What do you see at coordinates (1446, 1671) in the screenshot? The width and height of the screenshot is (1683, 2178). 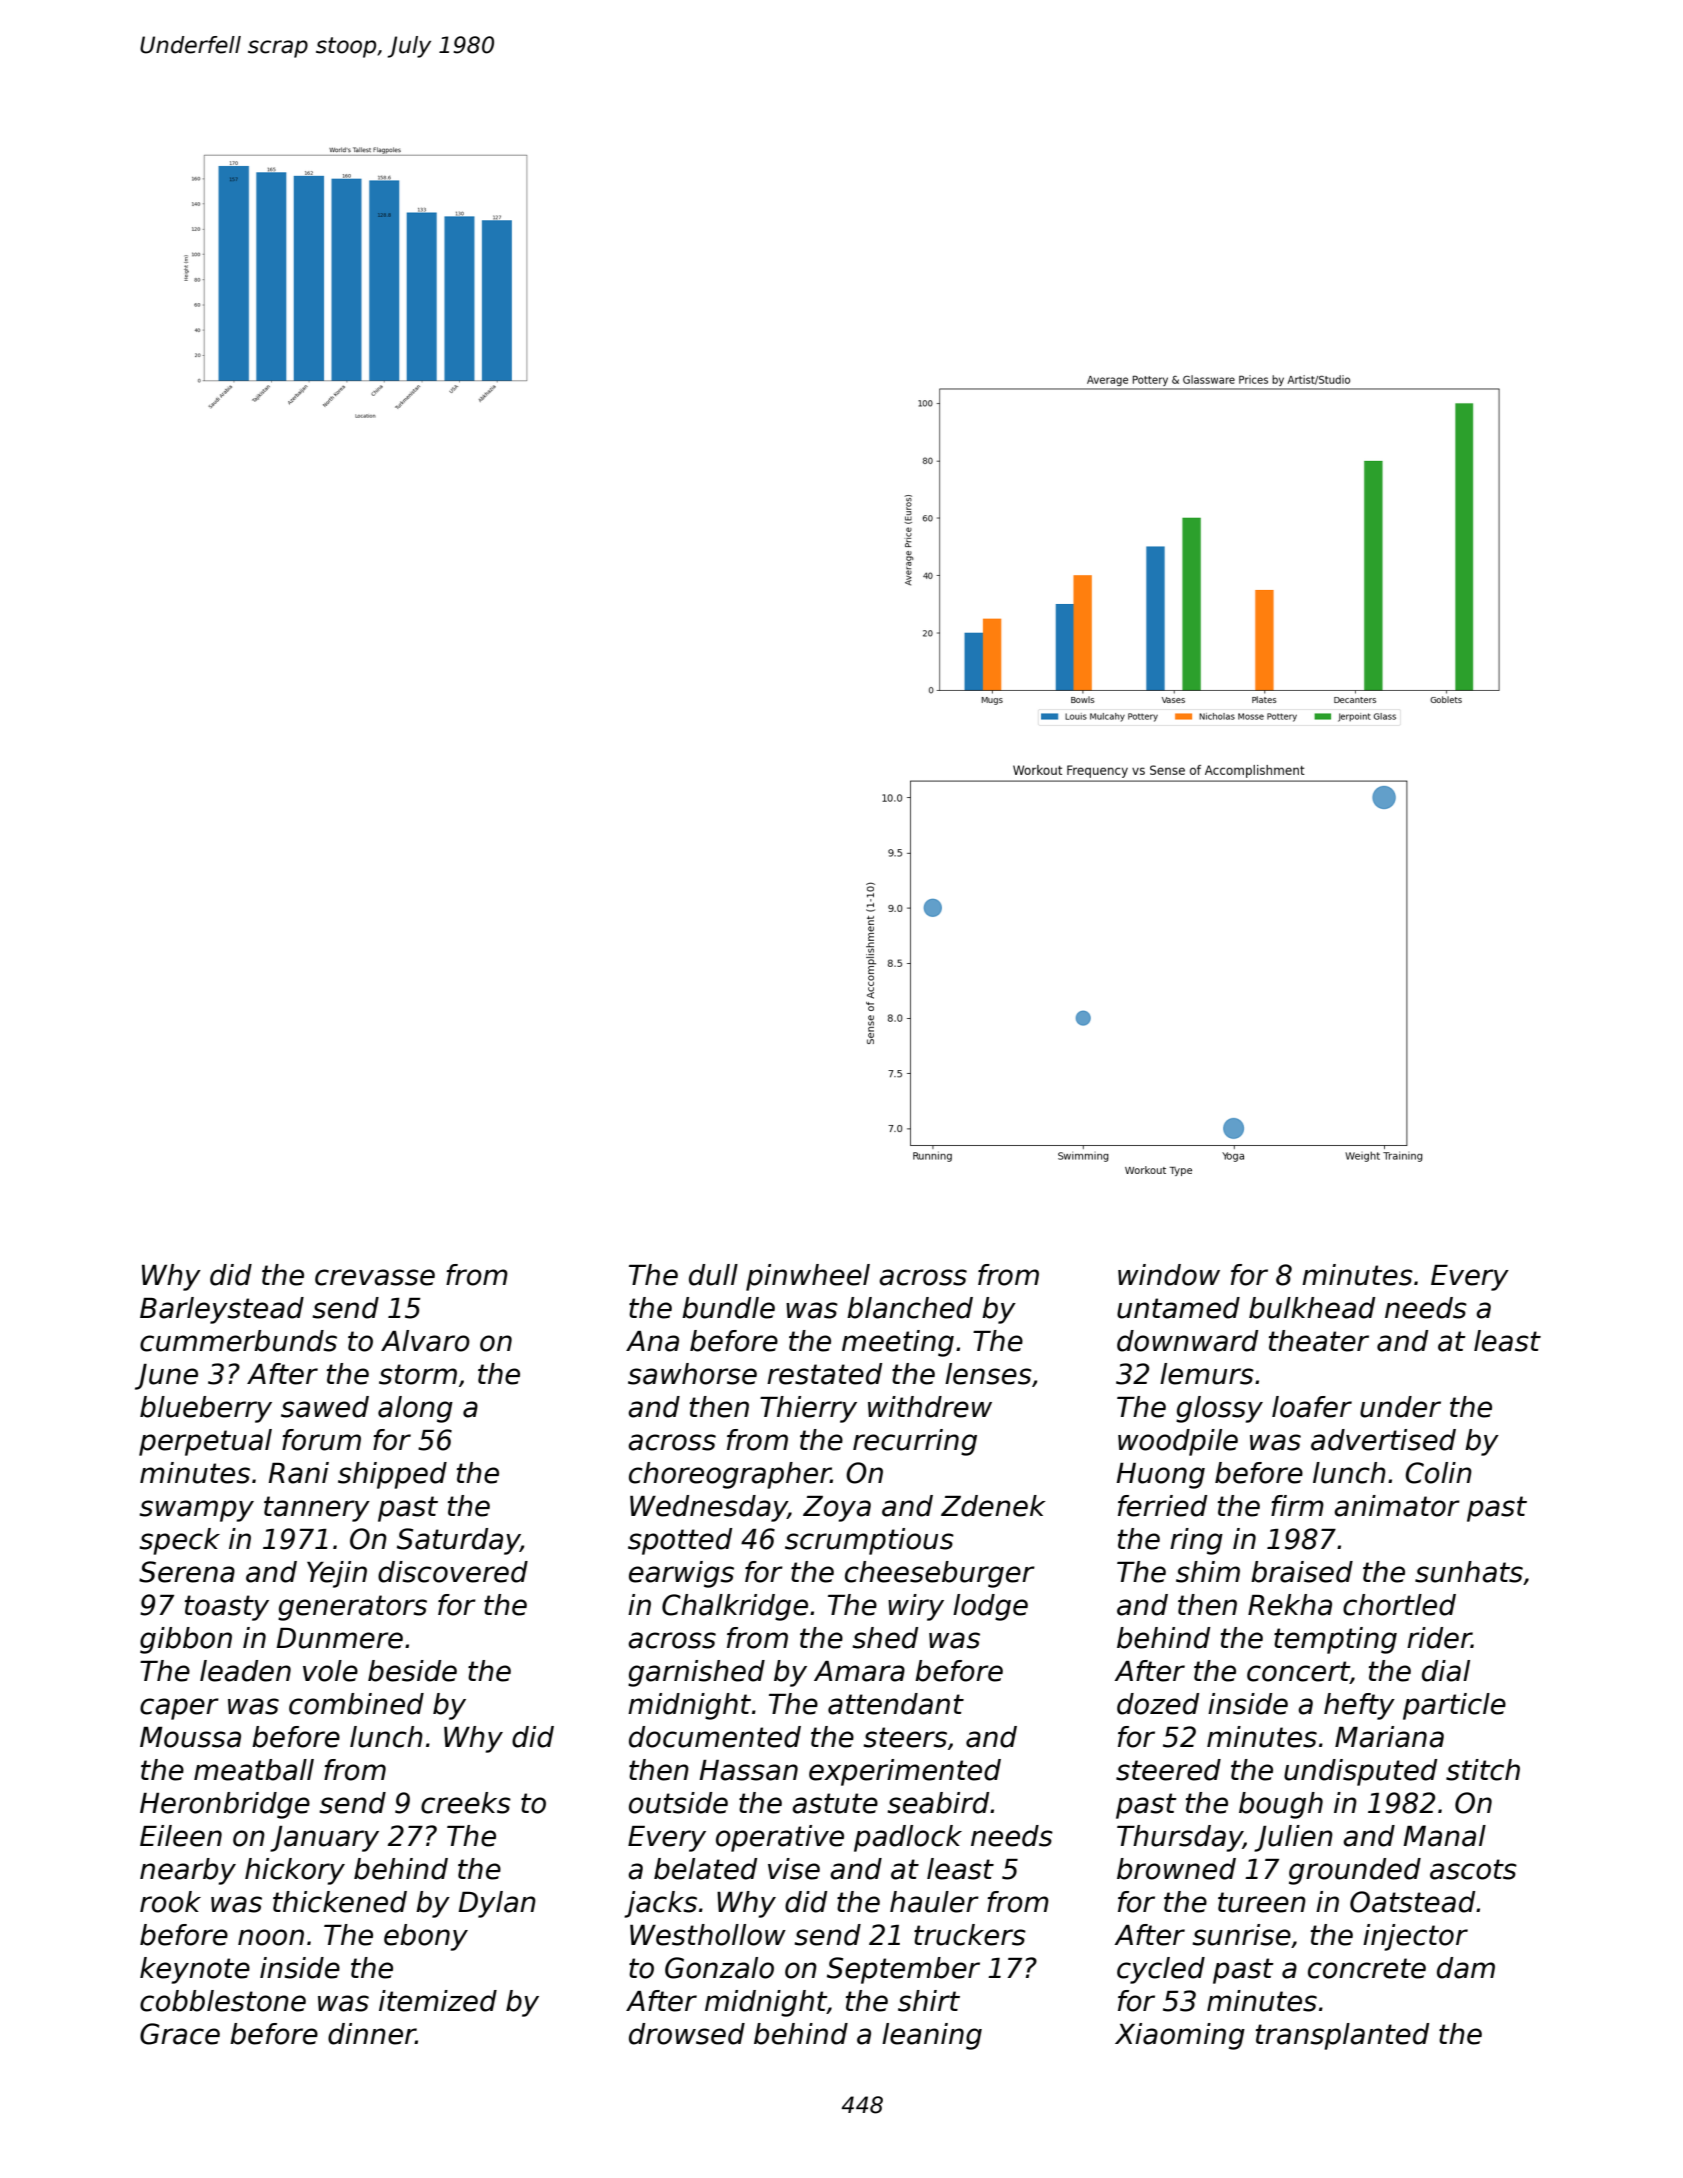 I see `dial` at bounding box center [1446, 1671].
